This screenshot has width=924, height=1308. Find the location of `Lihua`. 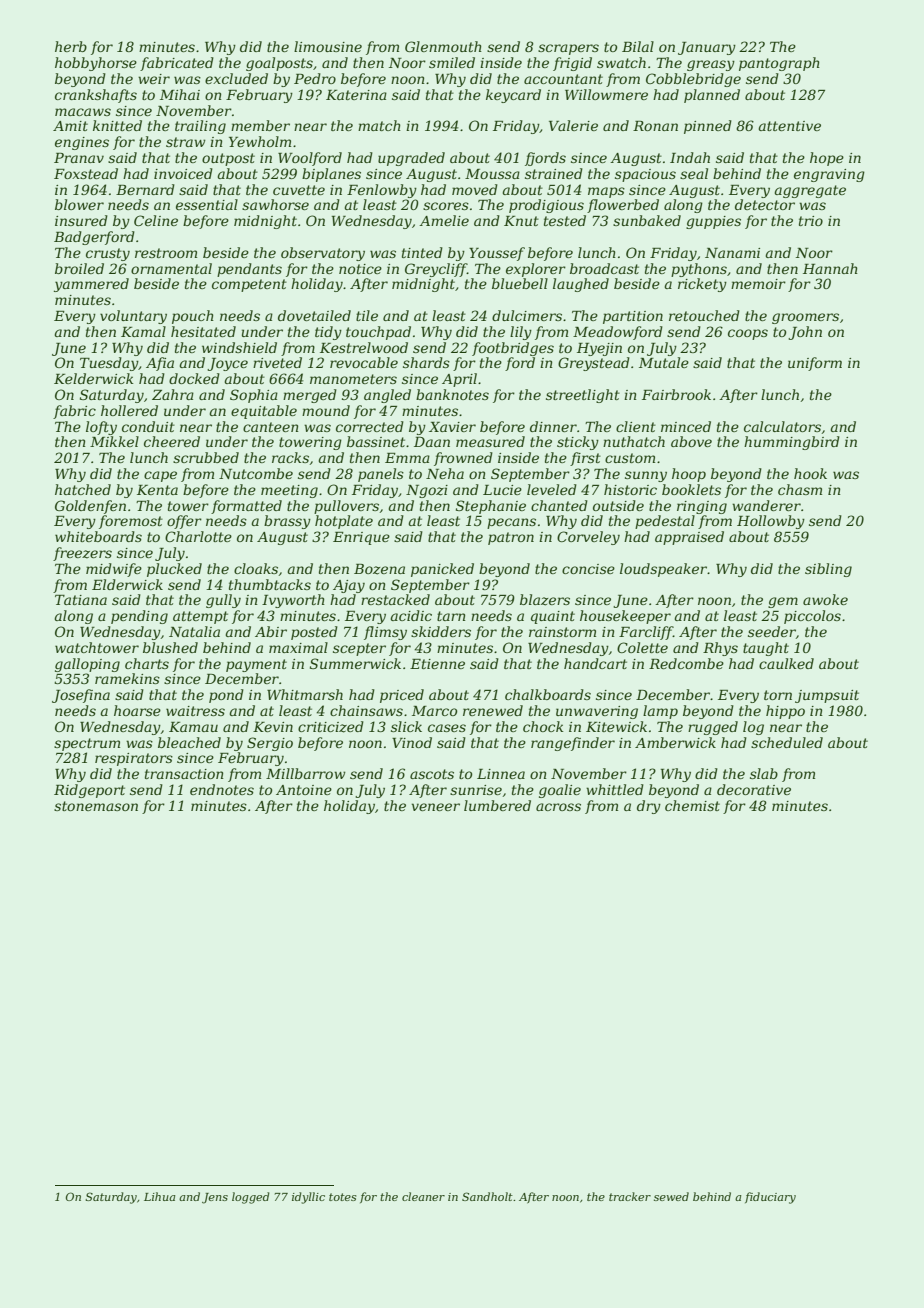

Lihua is located at coordinates (159, 1196).
